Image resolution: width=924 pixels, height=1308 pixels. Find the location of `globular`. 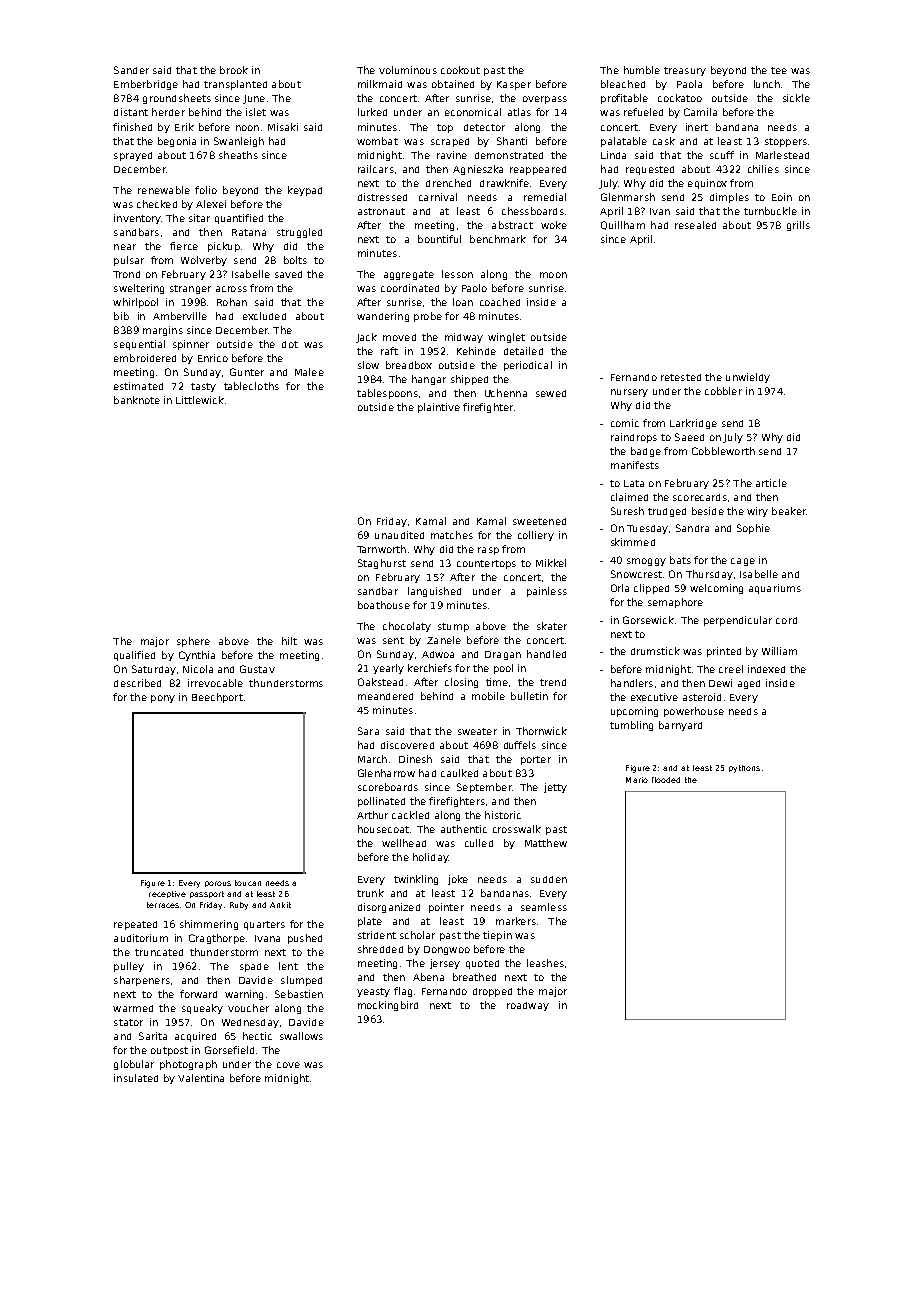

globular is located at coordinates (134, 1065).
